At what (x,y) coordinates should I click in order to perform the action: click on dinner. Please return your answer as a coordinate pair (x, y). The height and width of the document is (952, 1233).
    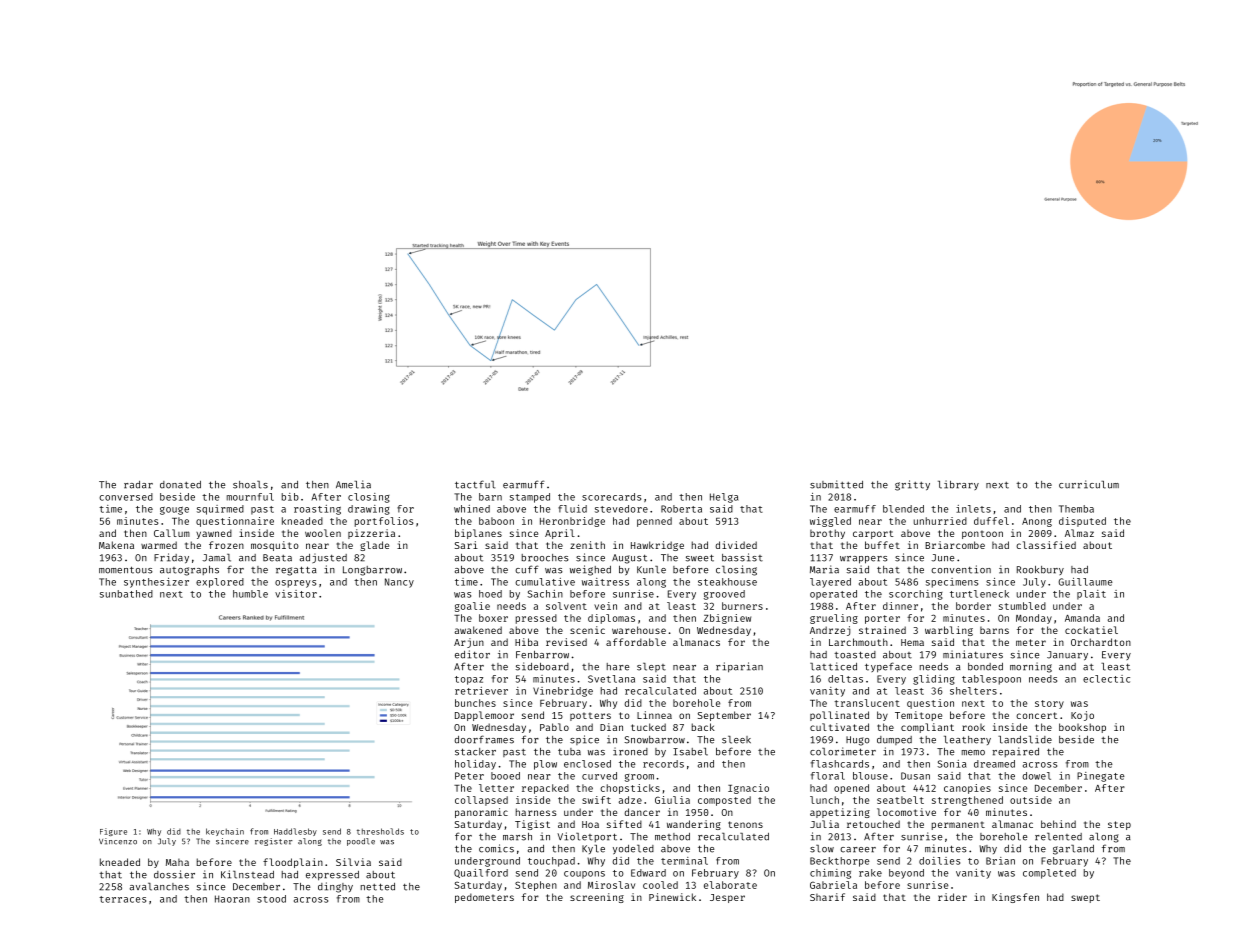
    Looking at the image, I should click on (900, 606).
